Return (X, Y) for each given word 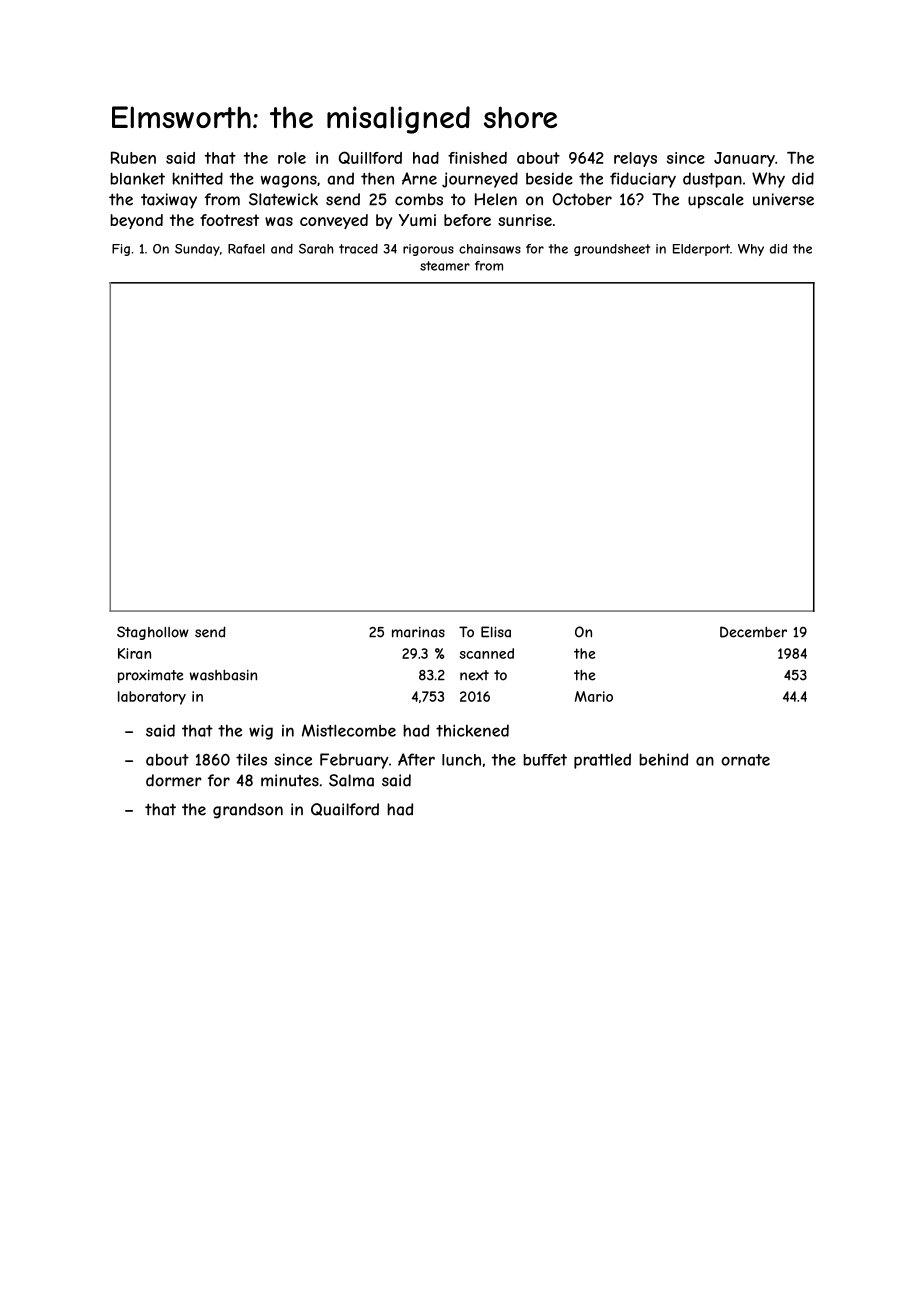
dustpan (712, 180)
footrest (229, 220)
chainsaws (490, 249)
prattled (602, 761)
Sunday (197, 250)
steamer (445, 266)
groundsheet (612, 250)
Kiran (134, 653)
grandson (248, 811)
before (467, 220)
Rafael (246, 249)
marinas (418, 632)
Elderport (701, 250)
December (753, 632)
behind (663, 759)
